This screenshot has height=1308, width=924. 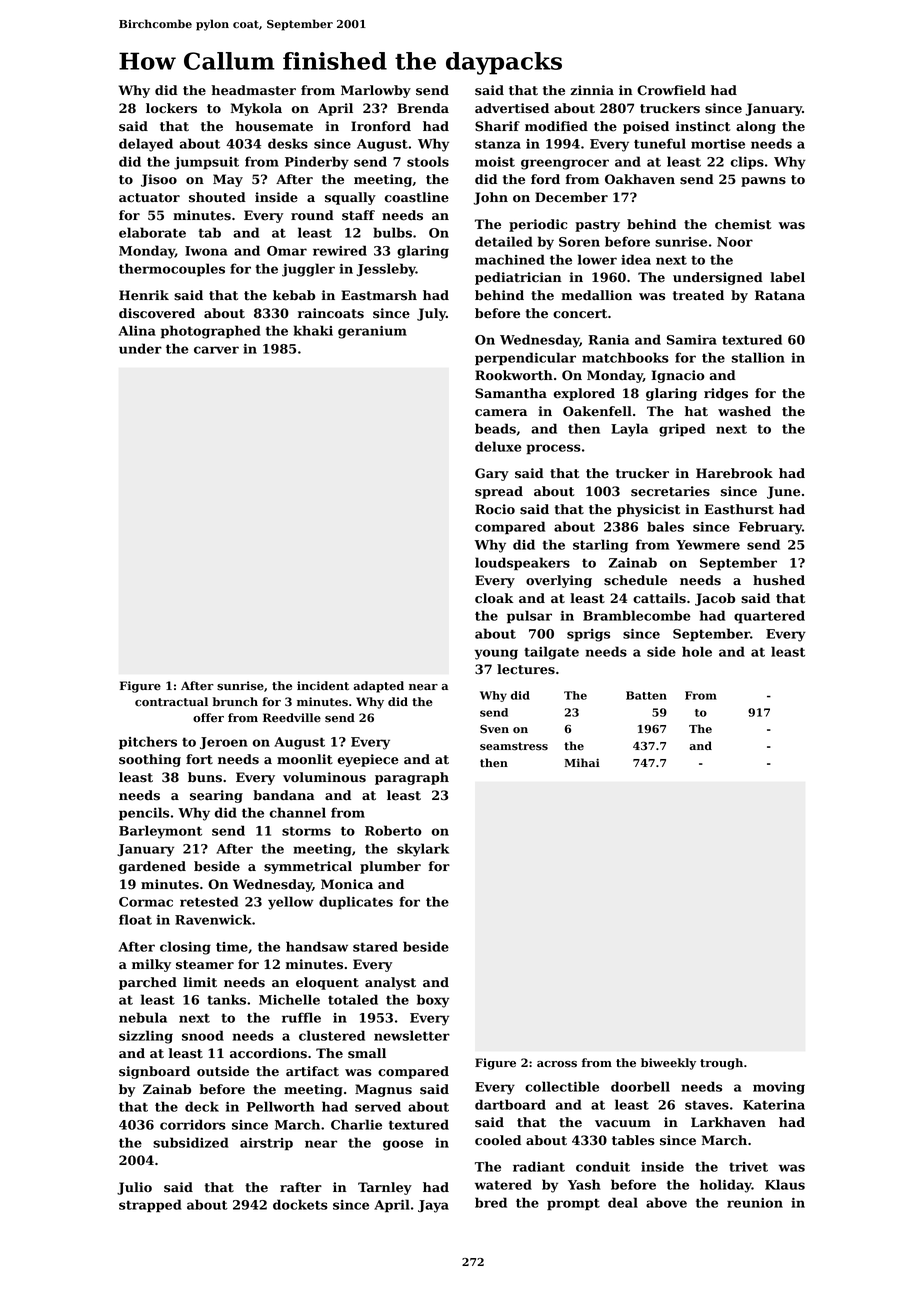 What do you see at coordinates (154, 1072) in the screenshot?
I see `signboard` at bounding box center [154, 1072].
